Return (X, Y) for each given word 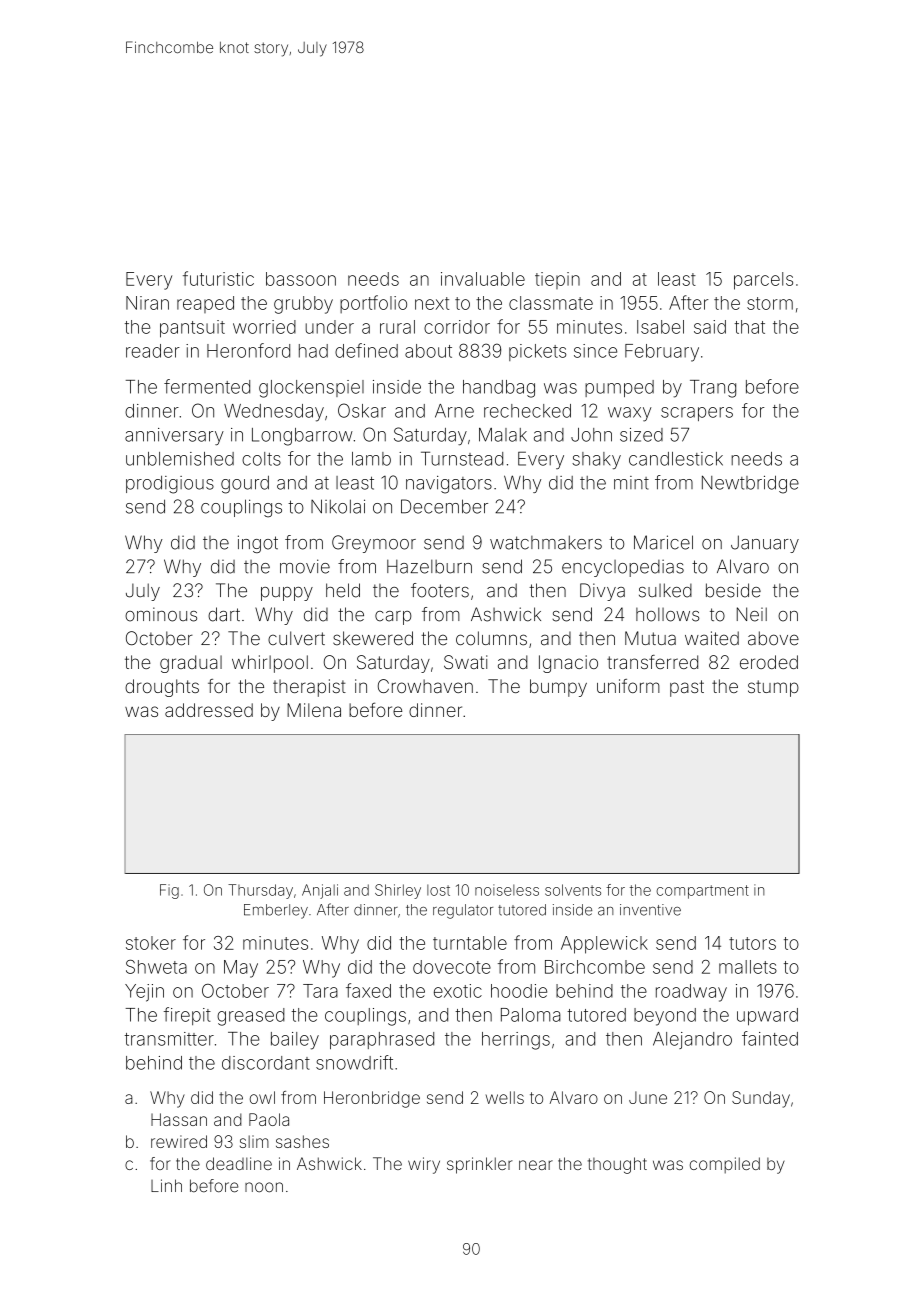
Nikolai (338, 506)
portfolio (373, 304)
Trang (713, 389)
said (710, 327)
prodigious (170, 485)
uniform (628, 686)
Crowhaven (425, 686)
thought (617, 1165)
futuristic (218, 278)
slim (254, 1141)
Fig (169, 891)
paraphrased (382, 1040)
